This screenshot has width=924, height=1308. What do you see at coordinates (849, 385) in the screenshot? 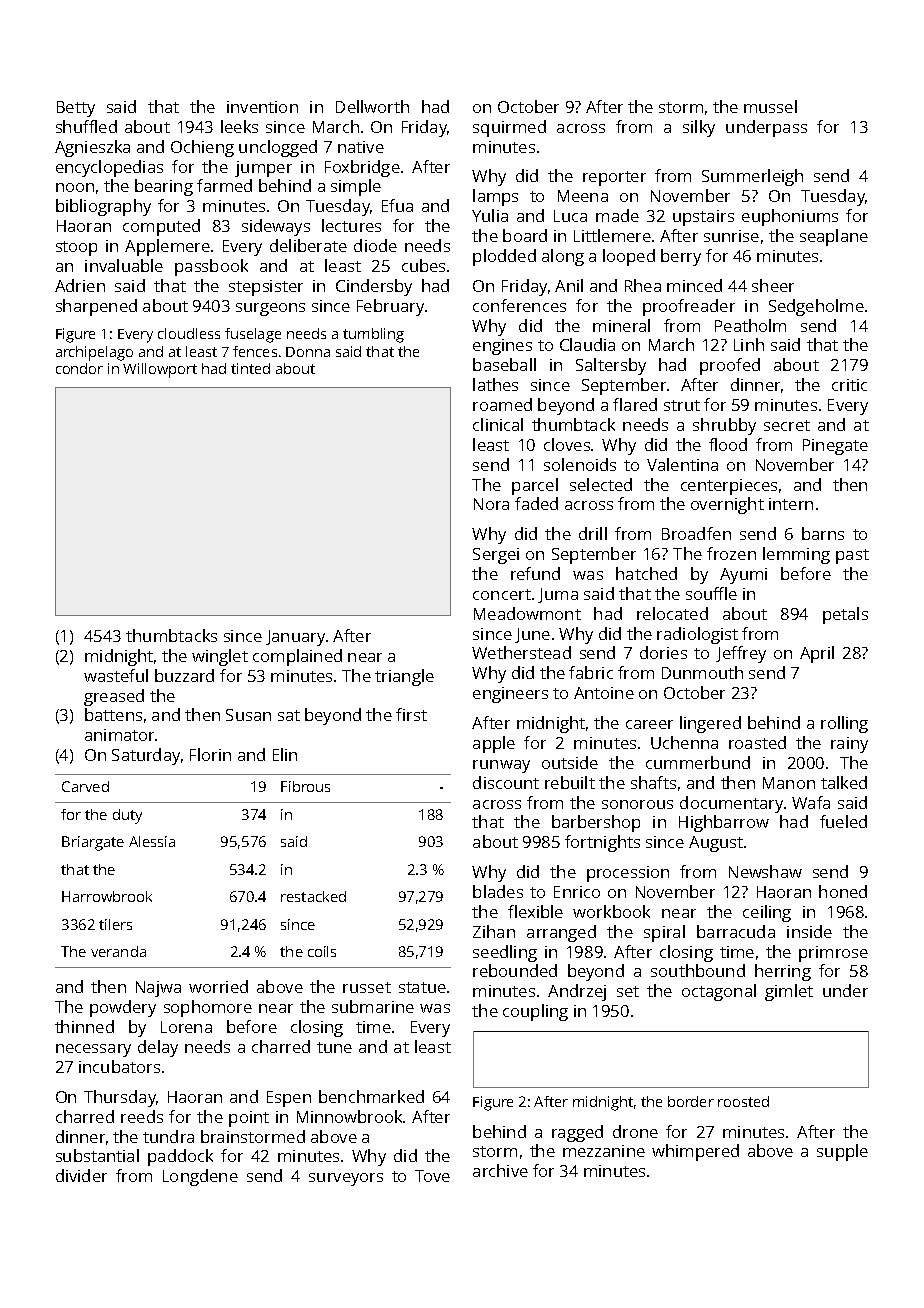
I see `critic` at bounding box center [849, 385].
